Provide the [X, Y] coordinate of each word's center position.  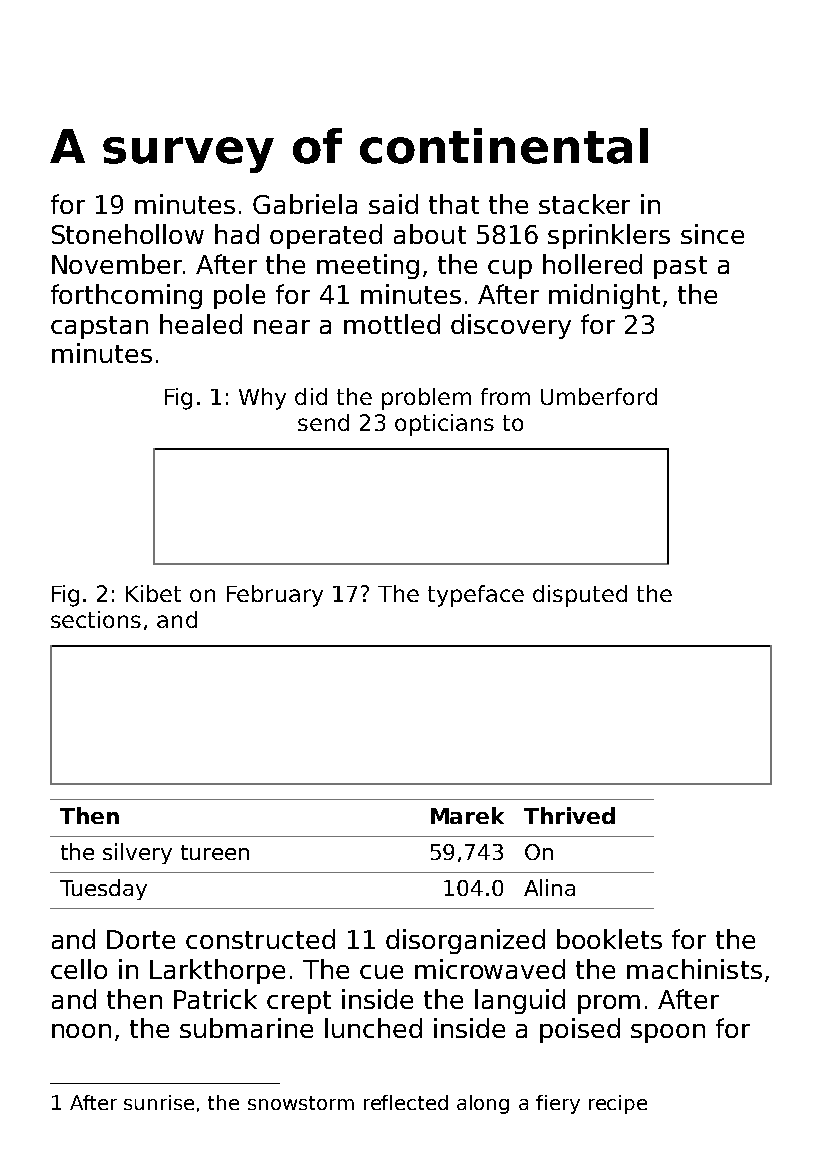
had [237, 234]
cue [381, 972]
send [323, 422]
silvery [137, 853]
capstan [99, 327]
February [275, 596]
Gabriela [305, 204]
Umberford [599, 396]
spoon [668, 1033]
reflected [406, 1102]
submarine [246, 1028]
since [712, 234]
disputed [580, 596]
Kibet [153, 593]
